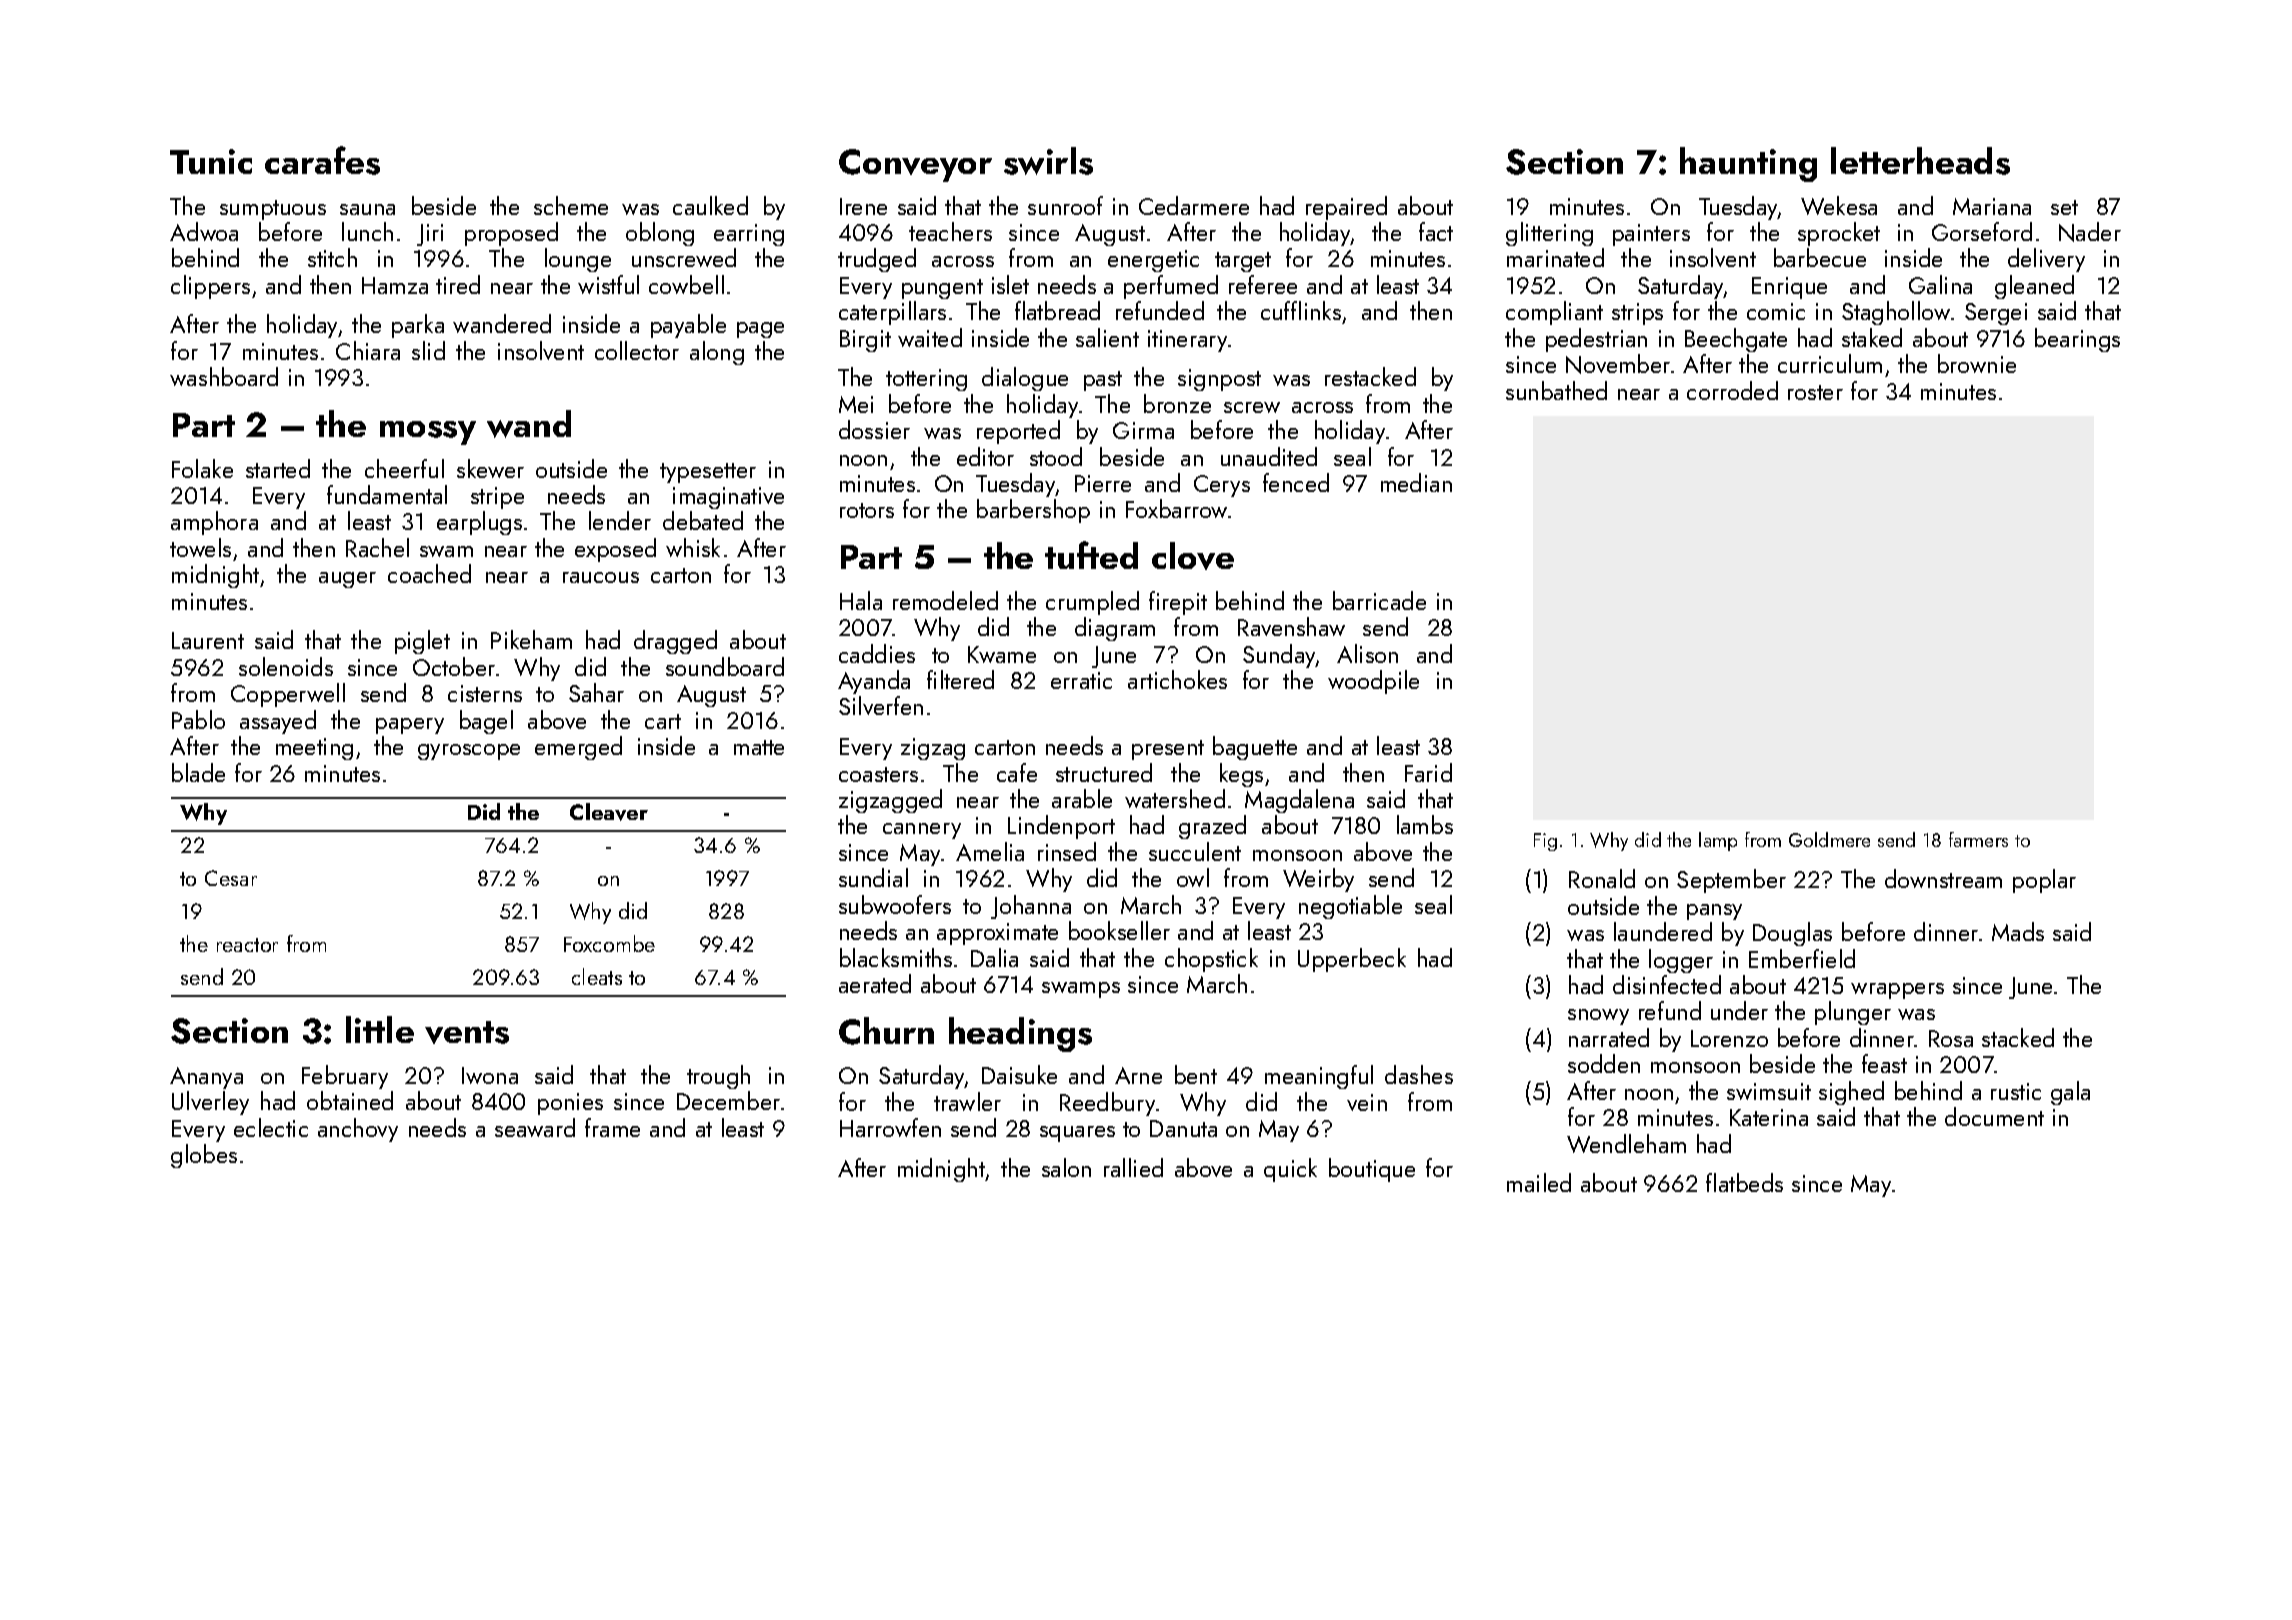  I want to click on Cesar, so click(231, 878).
